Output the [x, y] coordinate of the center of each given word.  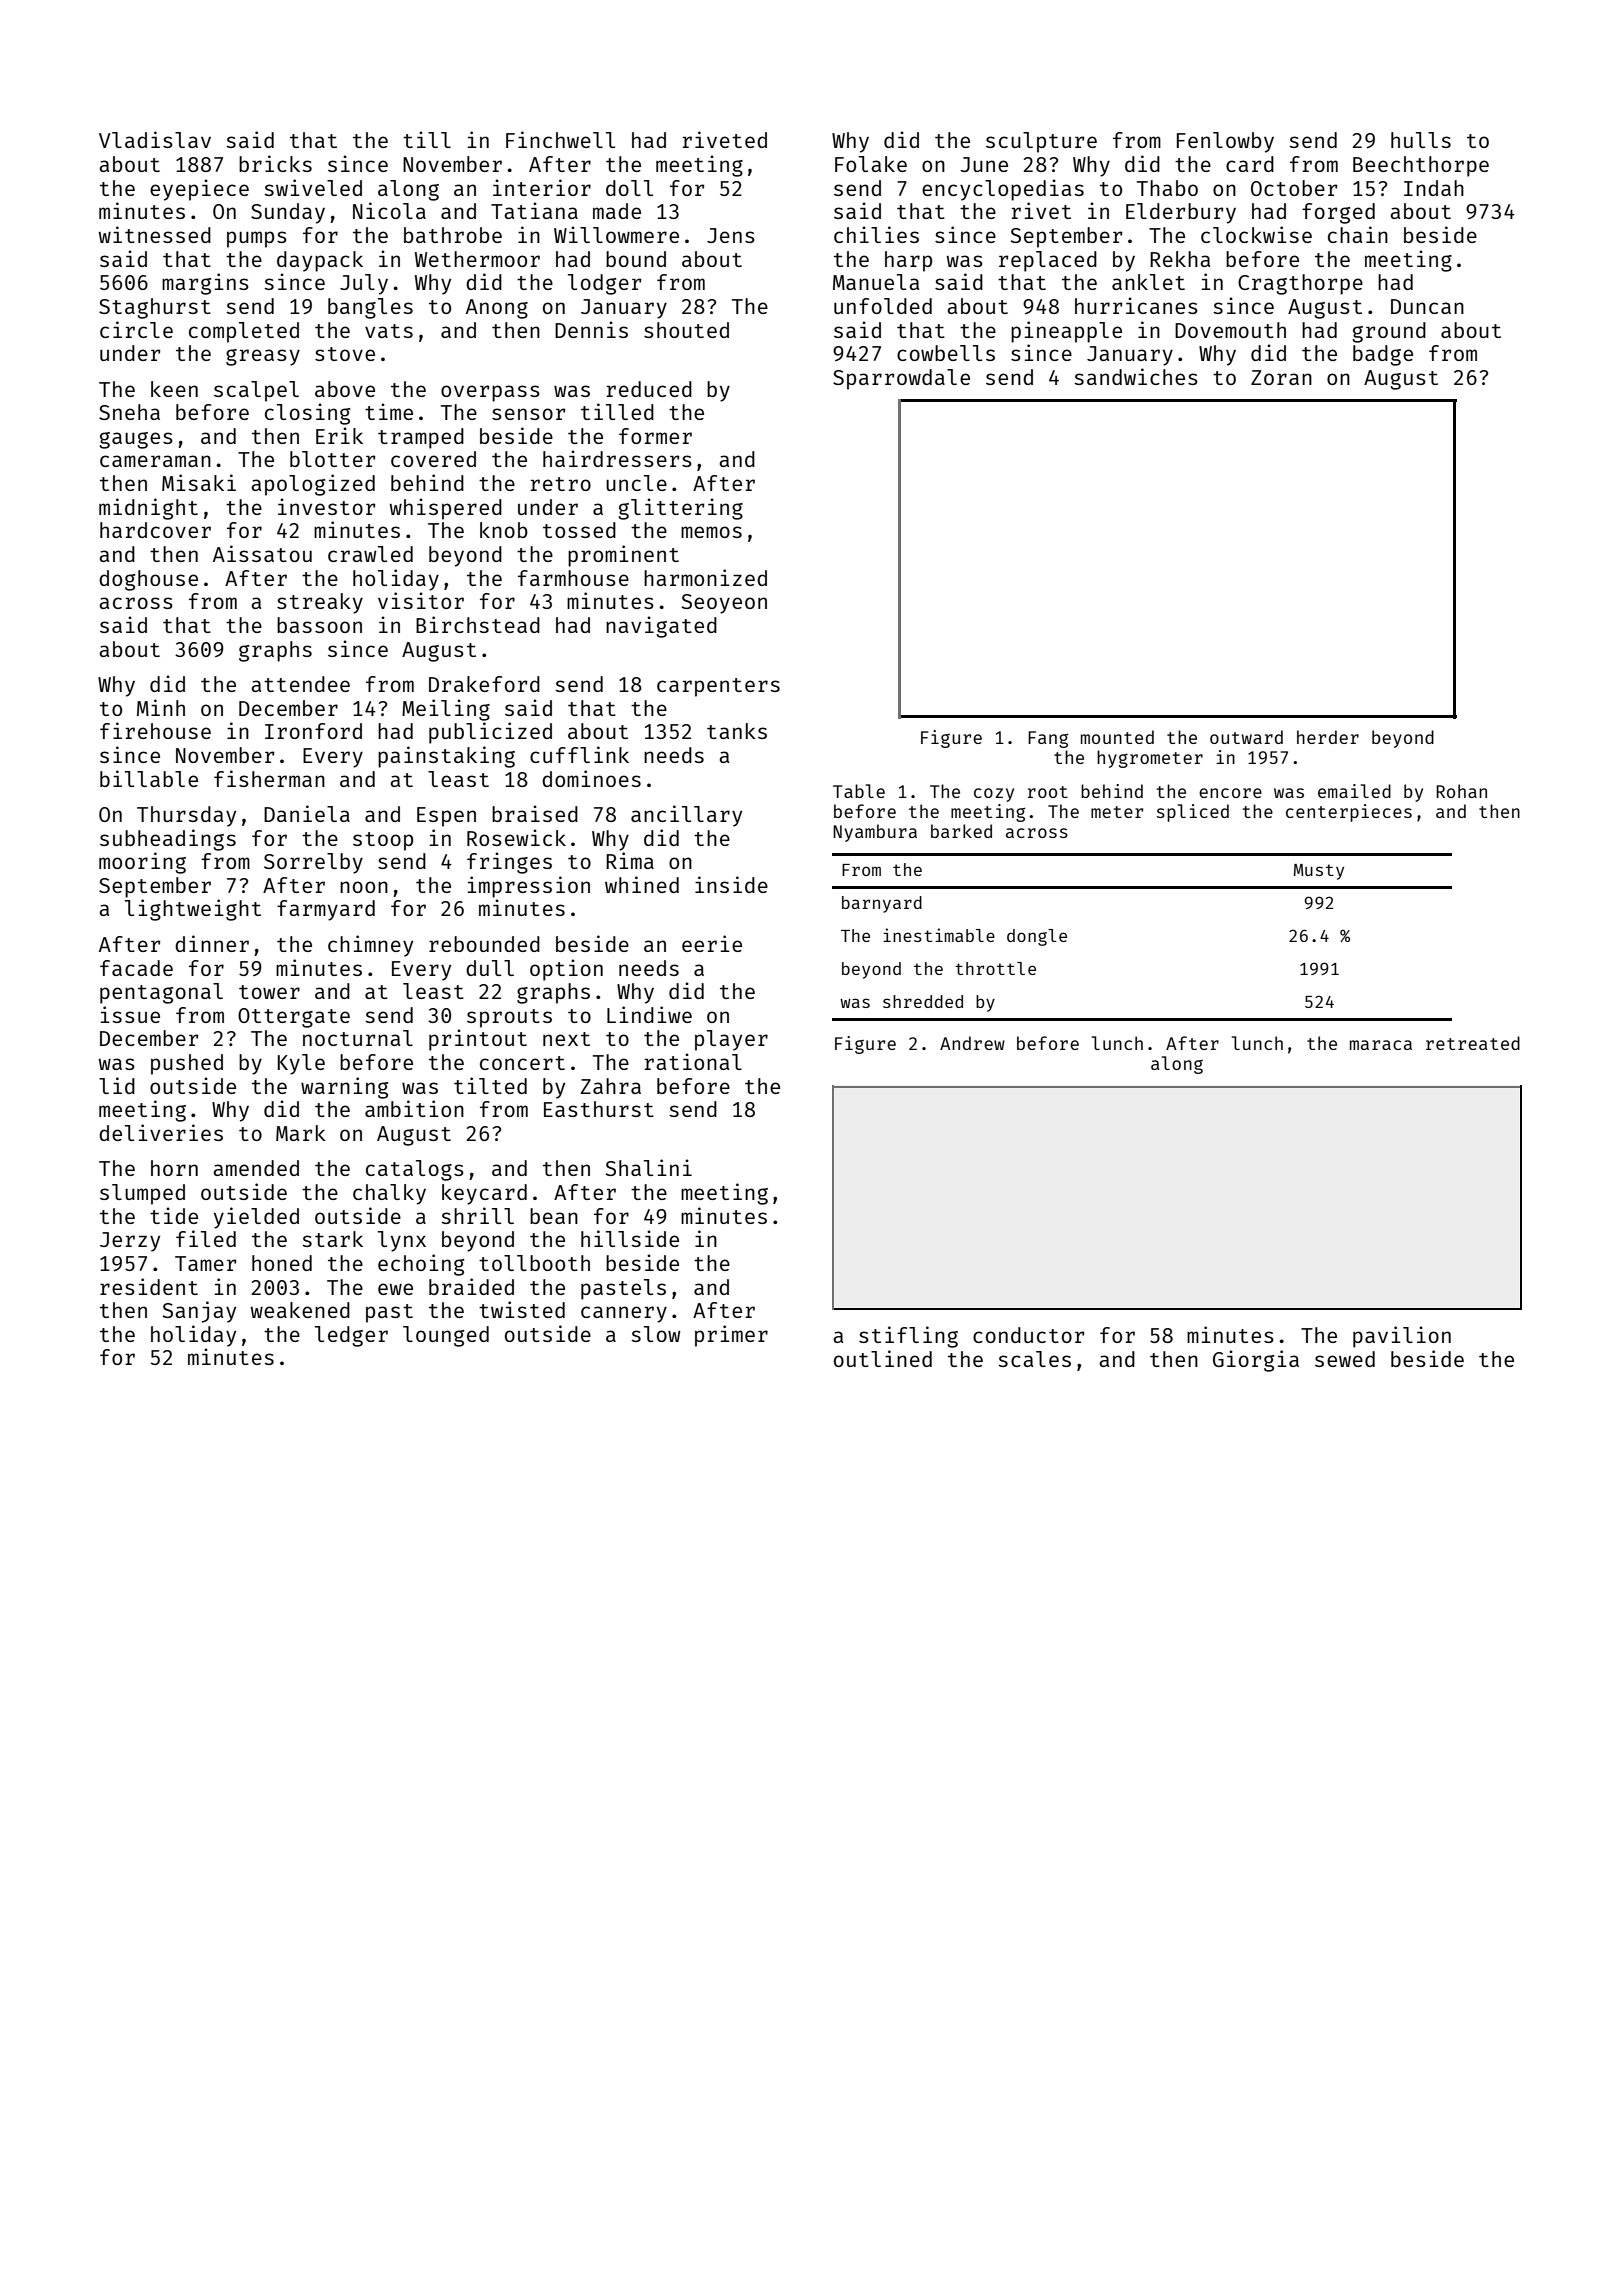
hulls [1421, 140]
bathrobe [453, 235]
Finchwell [560, 139]
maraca [1381, 1045]
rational [693, 1061]
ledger [351, 1336]
